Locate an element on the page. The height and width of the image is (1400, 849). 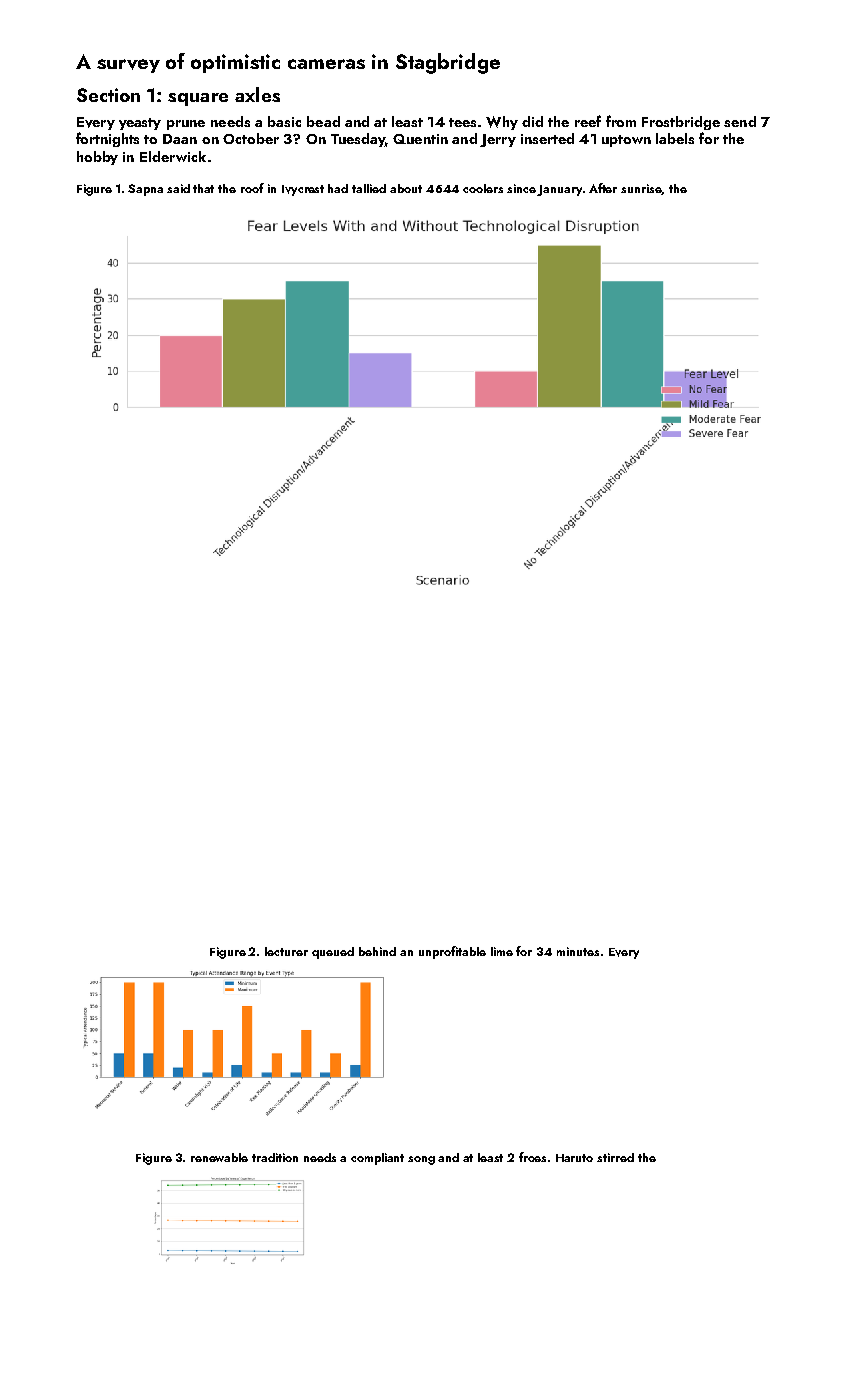
lecturer is located at coordinates (286, 951).
